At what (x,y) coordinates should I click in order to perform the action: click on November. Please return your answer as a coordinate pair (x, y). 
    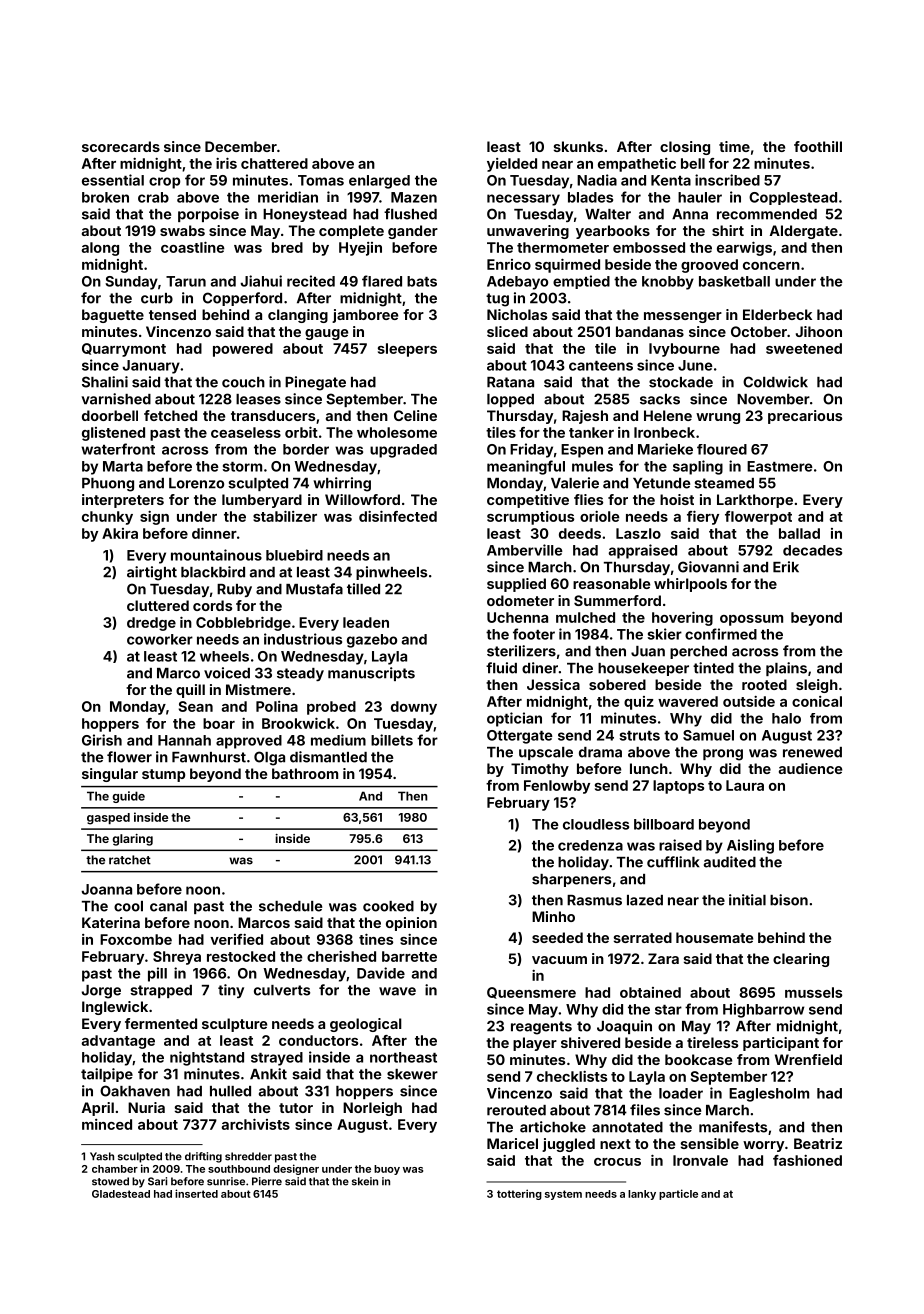
    Looking at the image, I should click on (773, 399).
